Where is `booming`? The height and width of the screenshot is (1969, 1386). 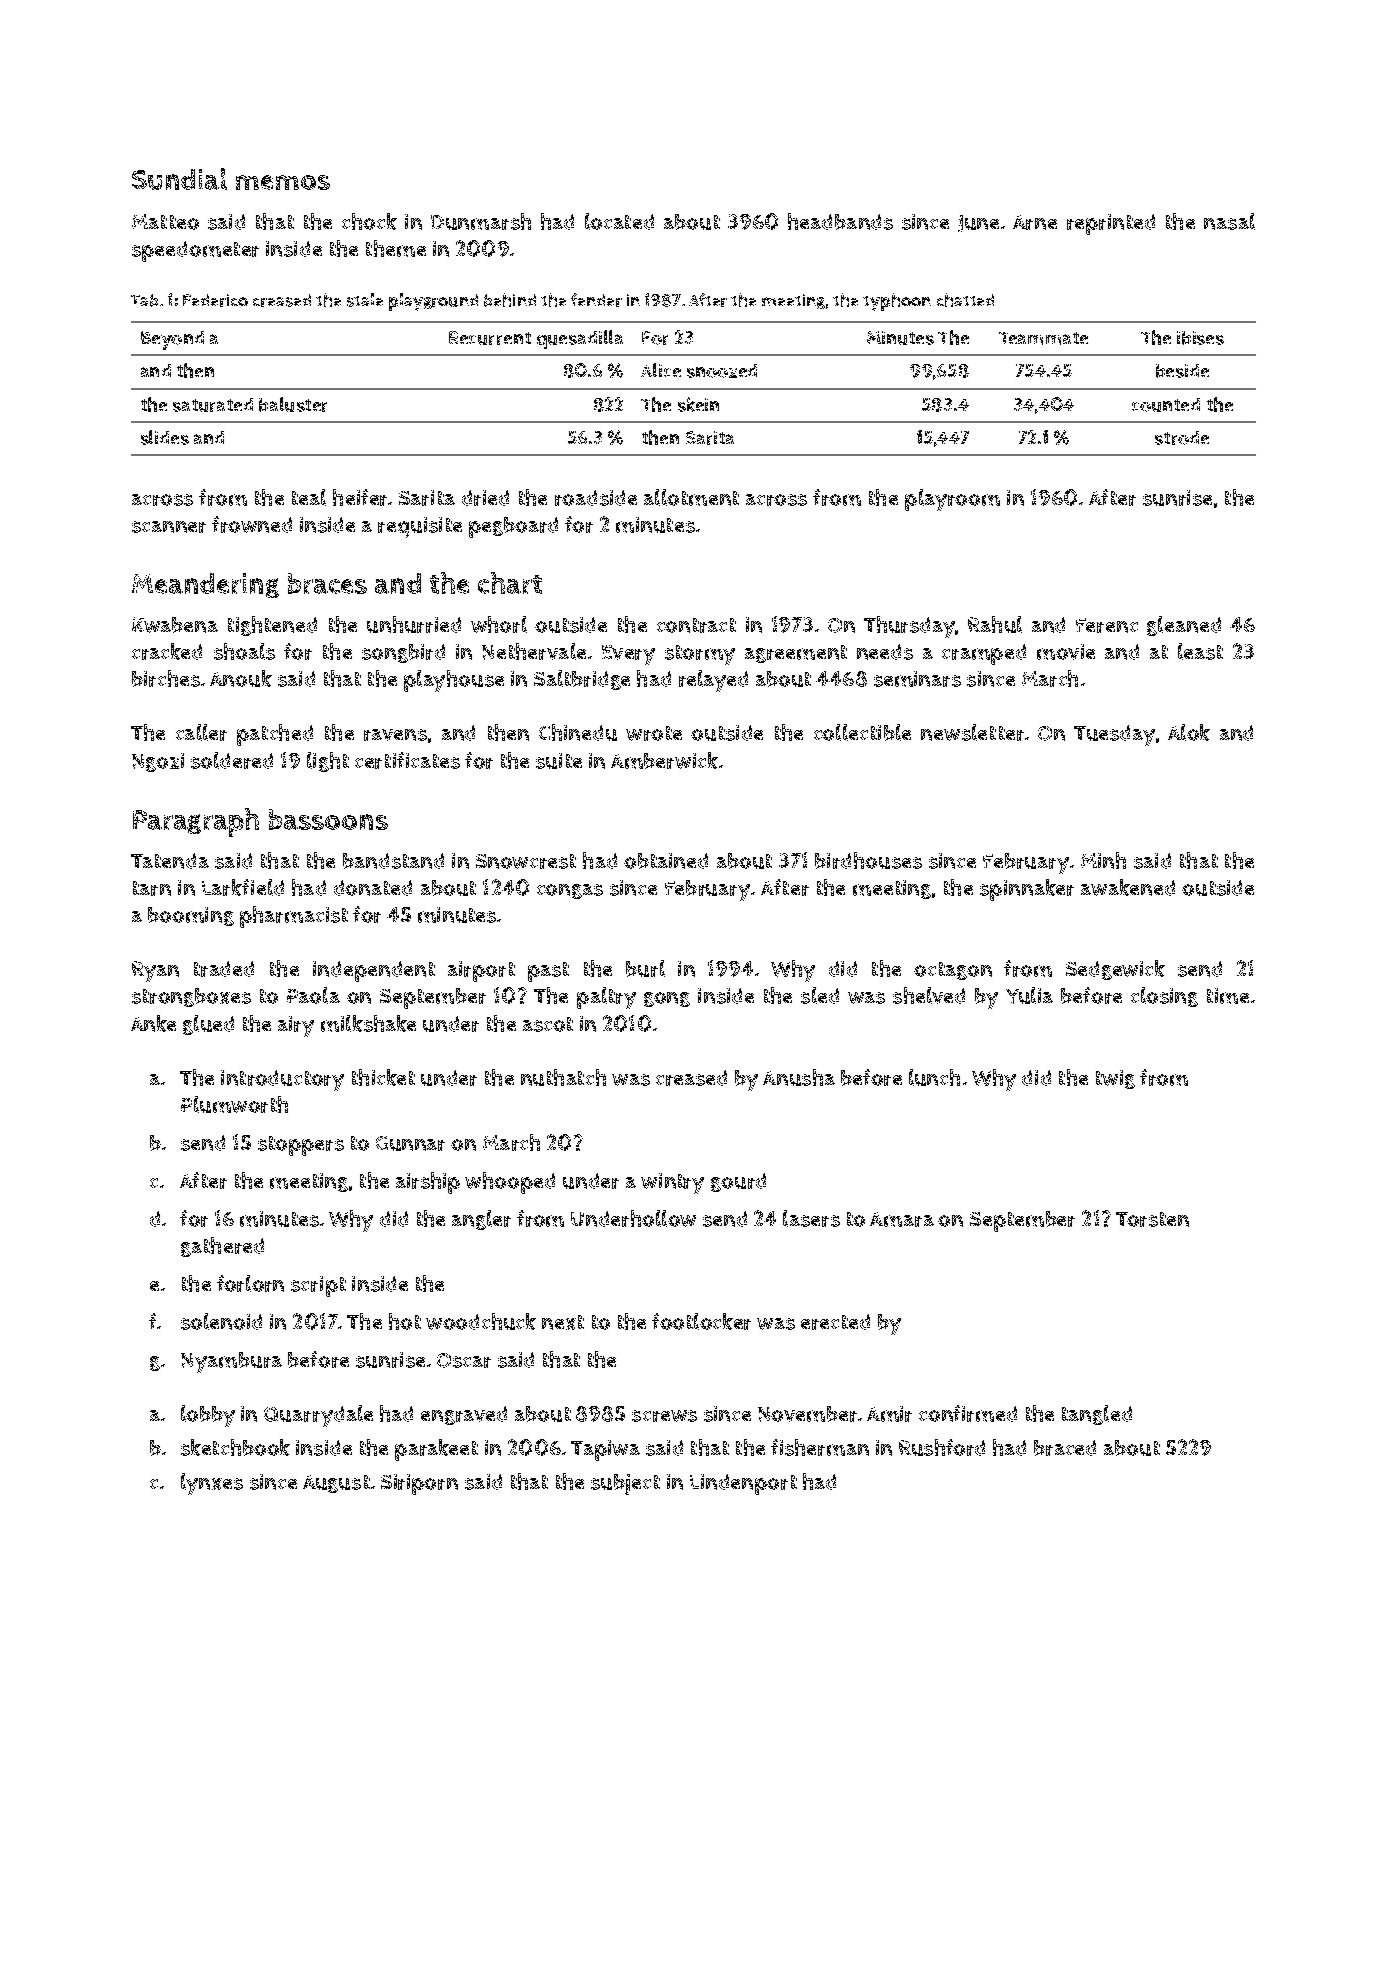
booming is located at coordinates (191, 916).
